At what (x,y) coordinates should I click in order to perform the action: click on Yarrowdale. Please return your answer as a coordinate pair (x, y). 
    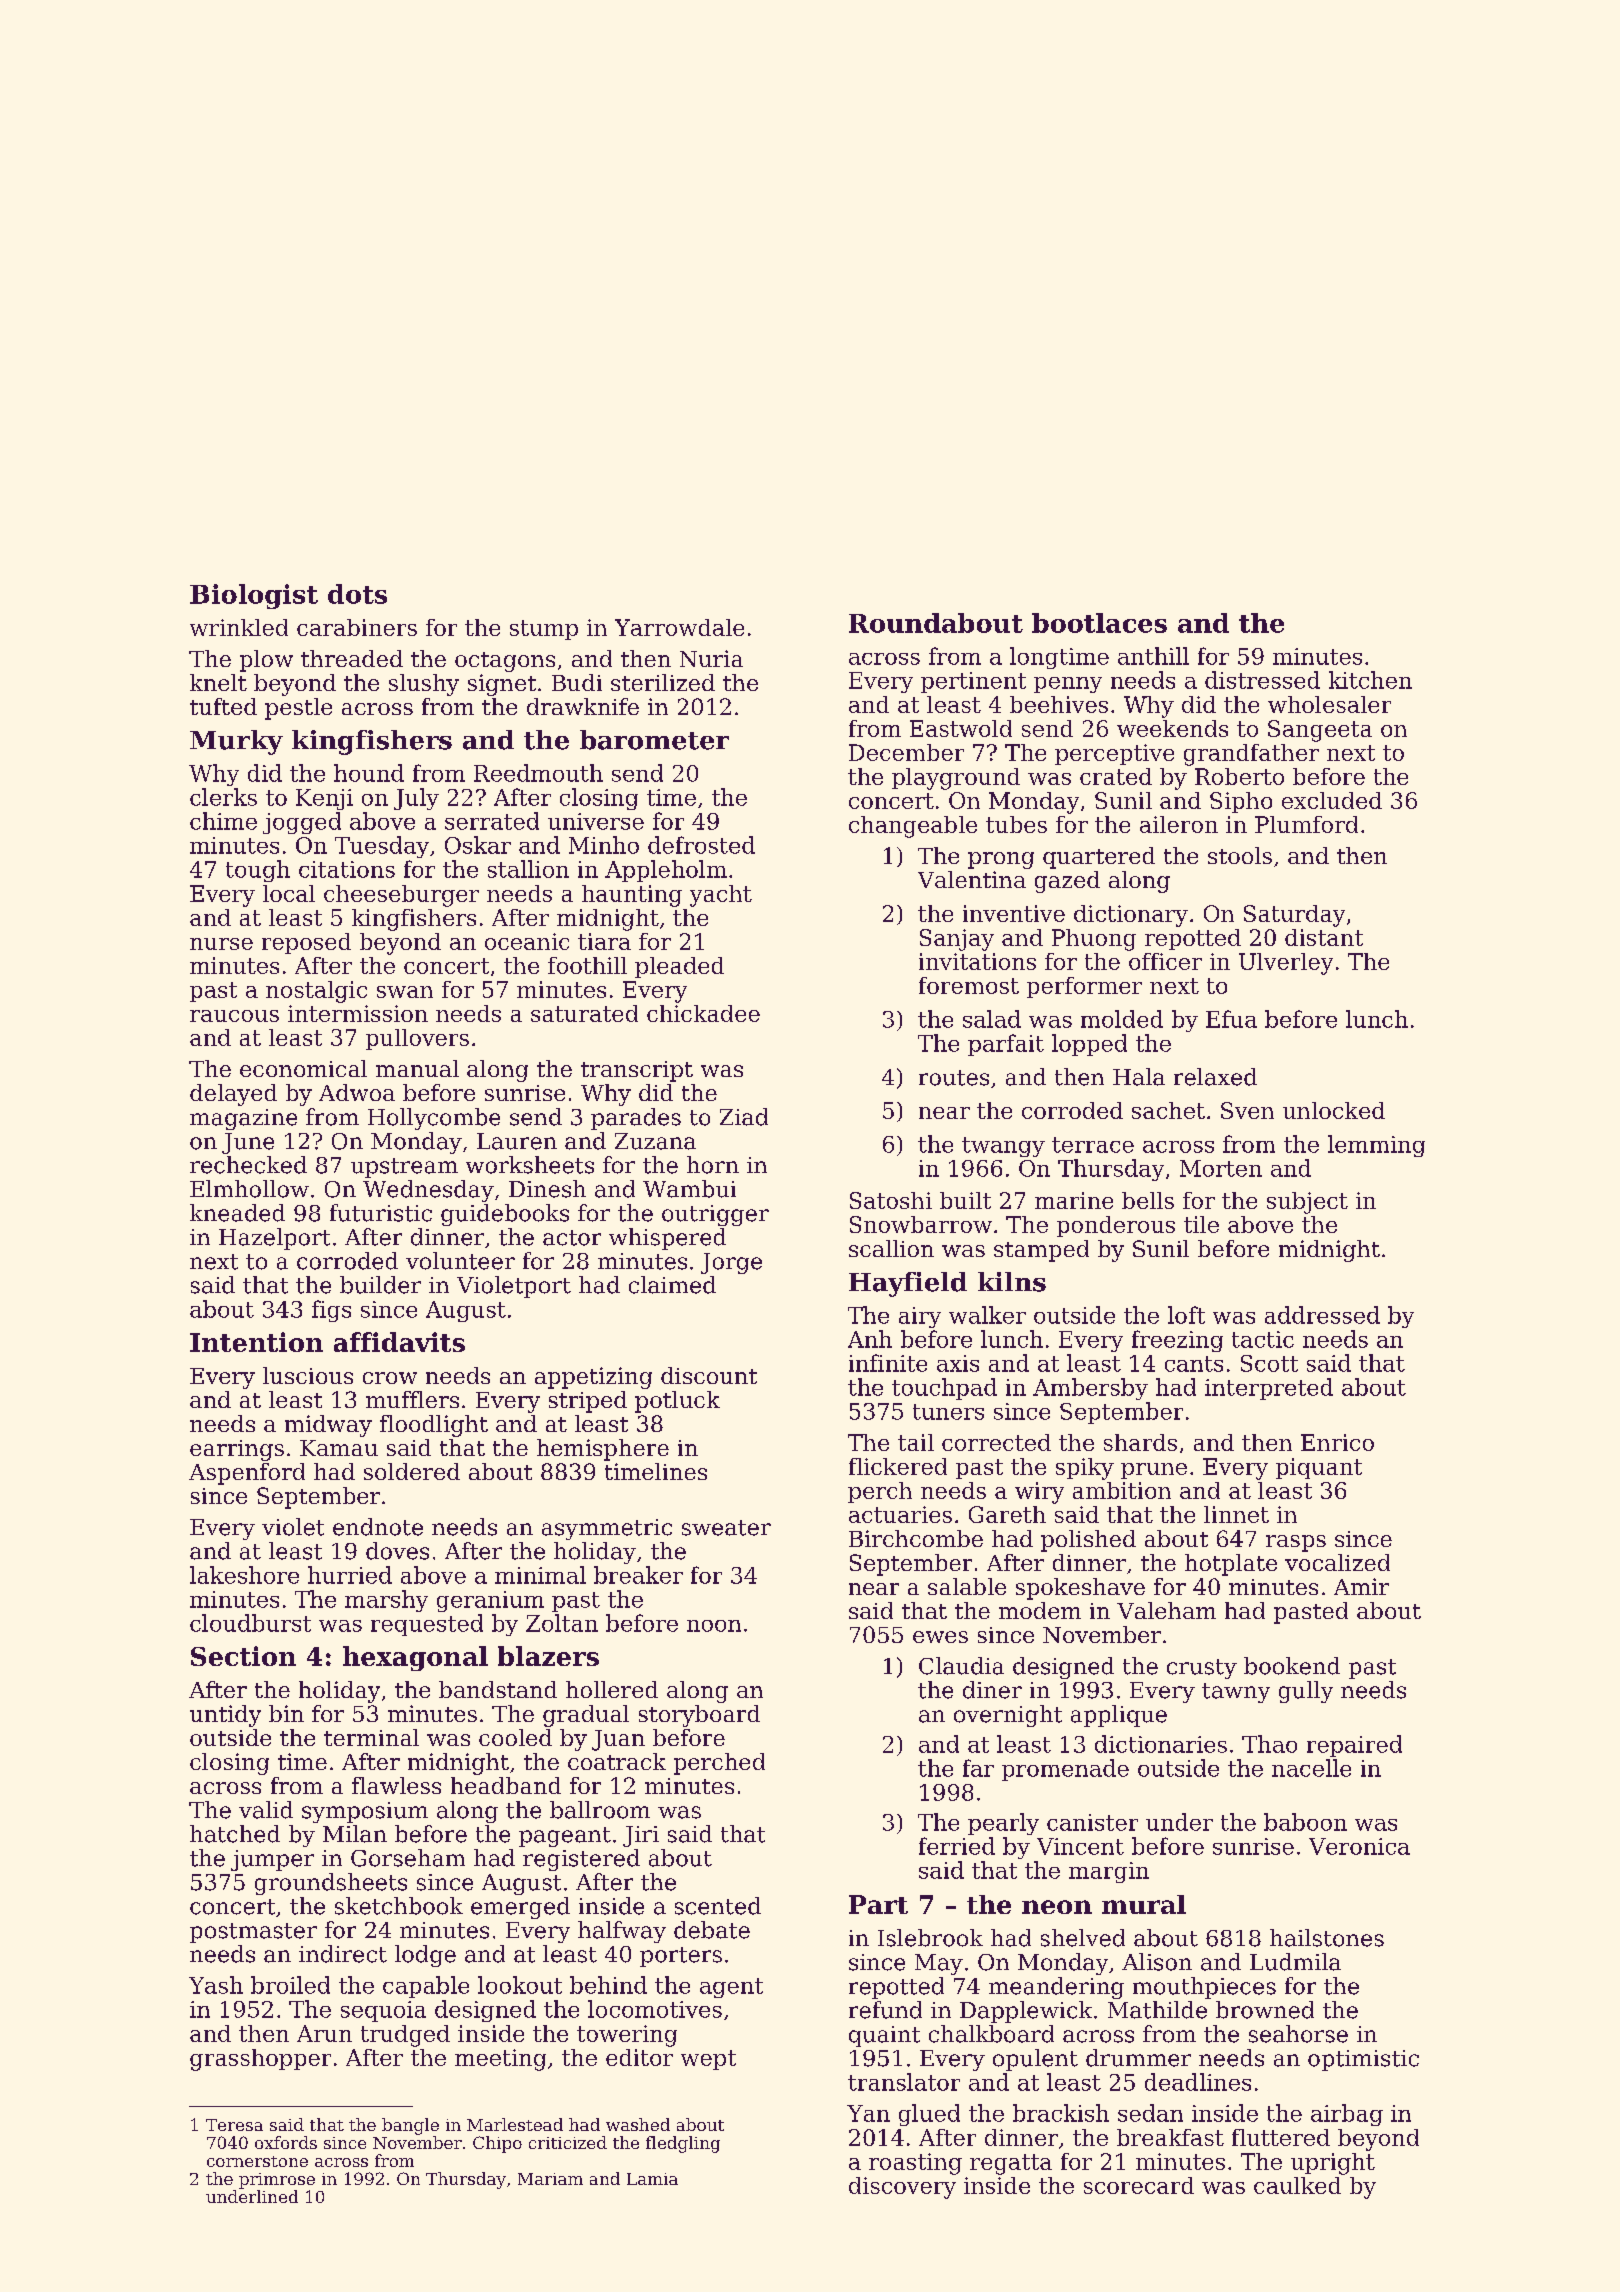
    Looking at the image, I should click on (679, 627).
